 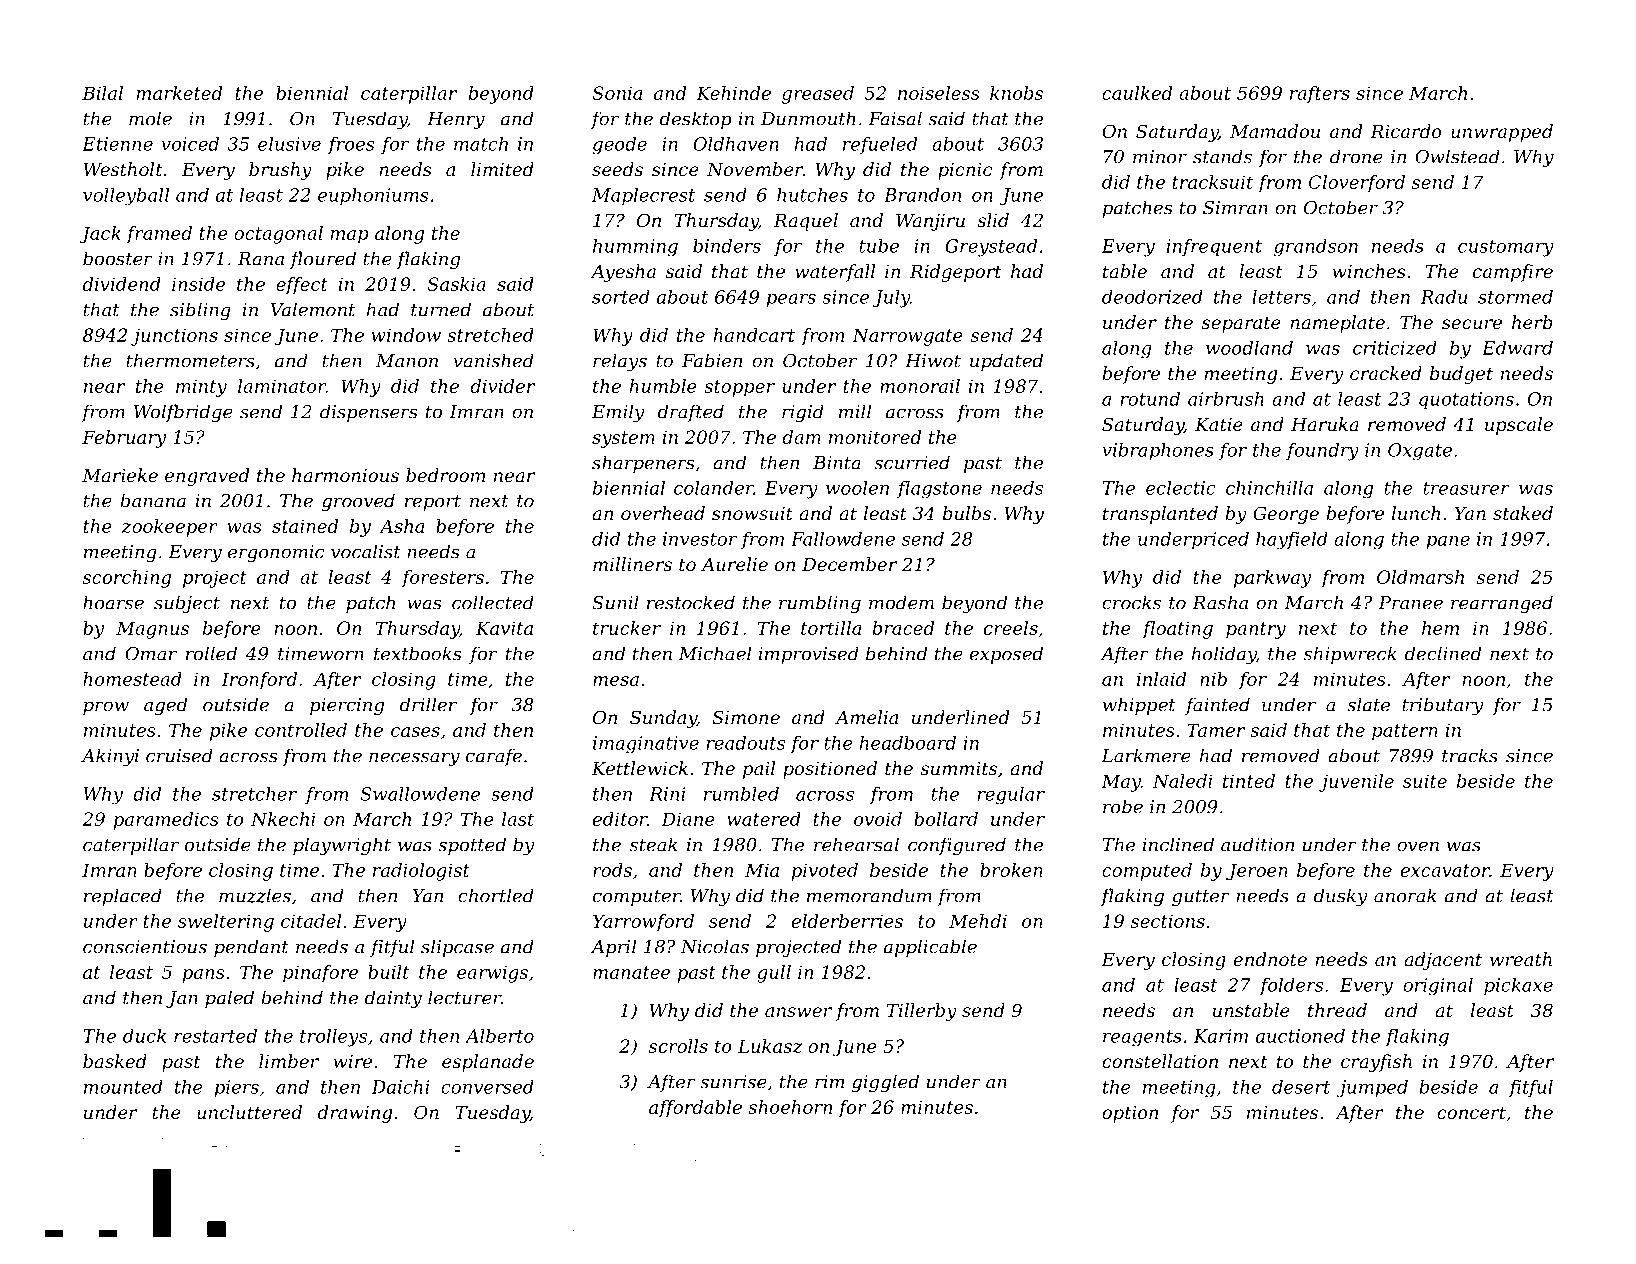 I want to click on pail, so click(x=759, y=770).
